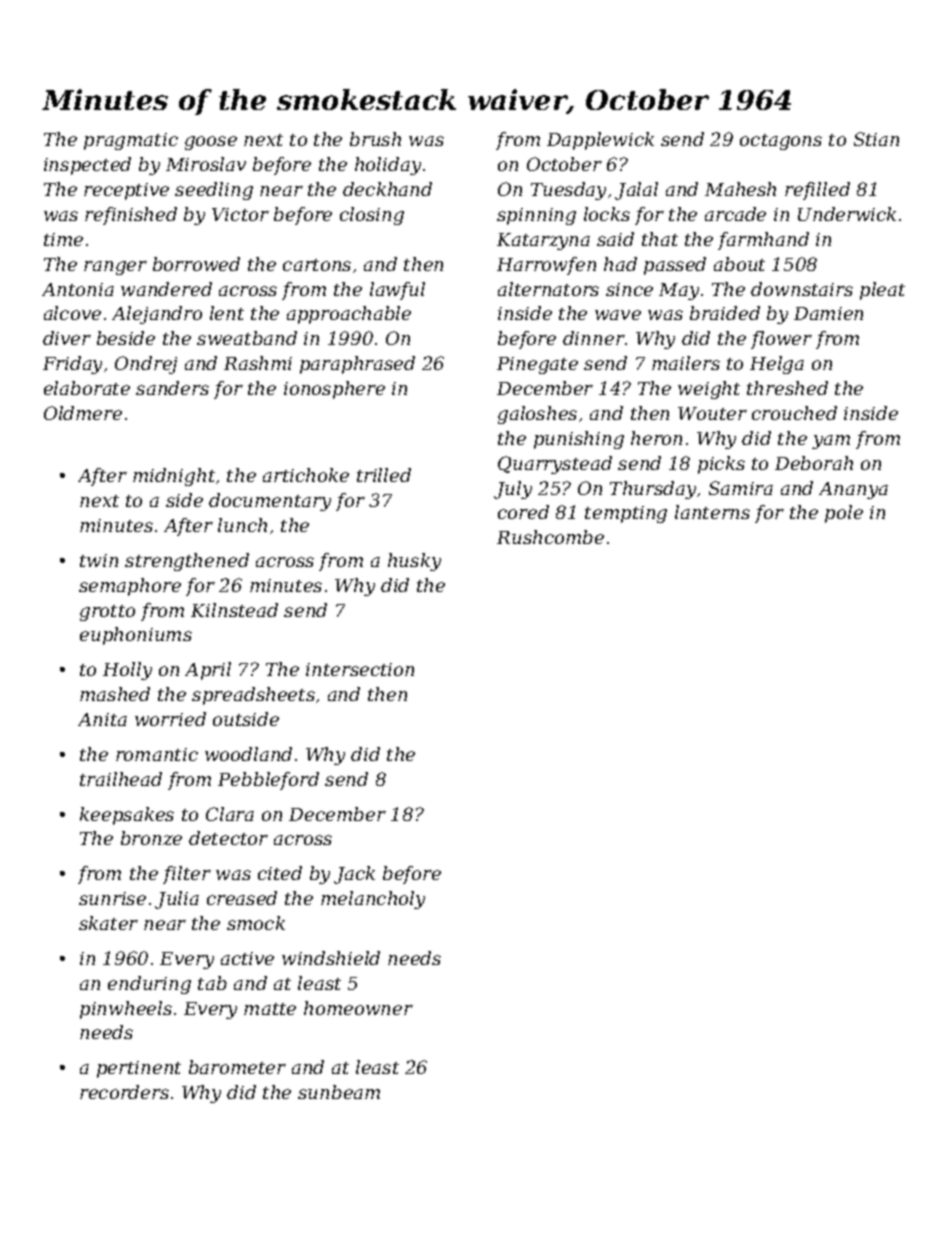 This screenshot has height=1233, width=952. Describe the element at coordinates (358, 1008) in the screenshot. I see `homeowner` at that location.
